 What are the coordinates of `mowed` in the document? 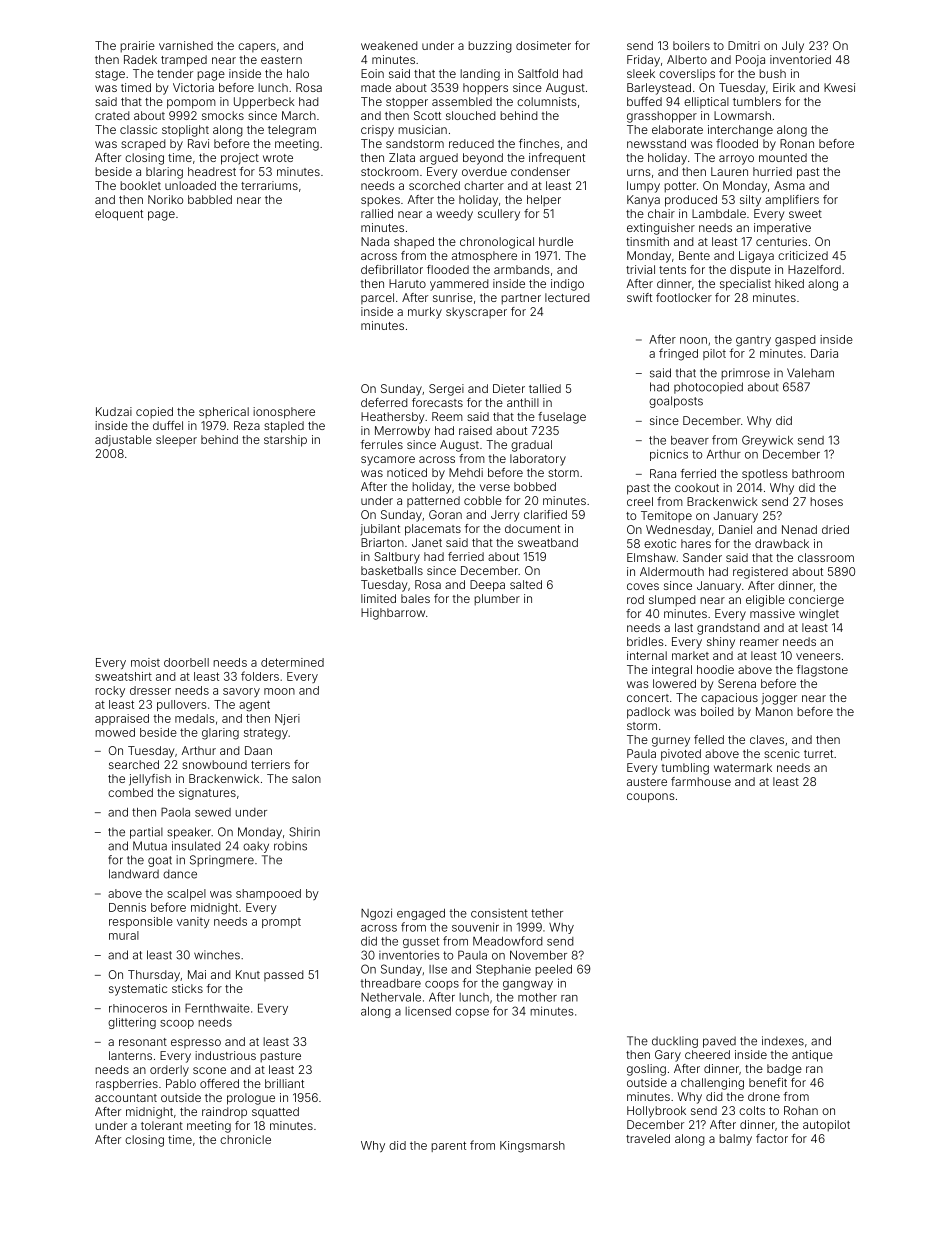 It's located at (115, 732).
